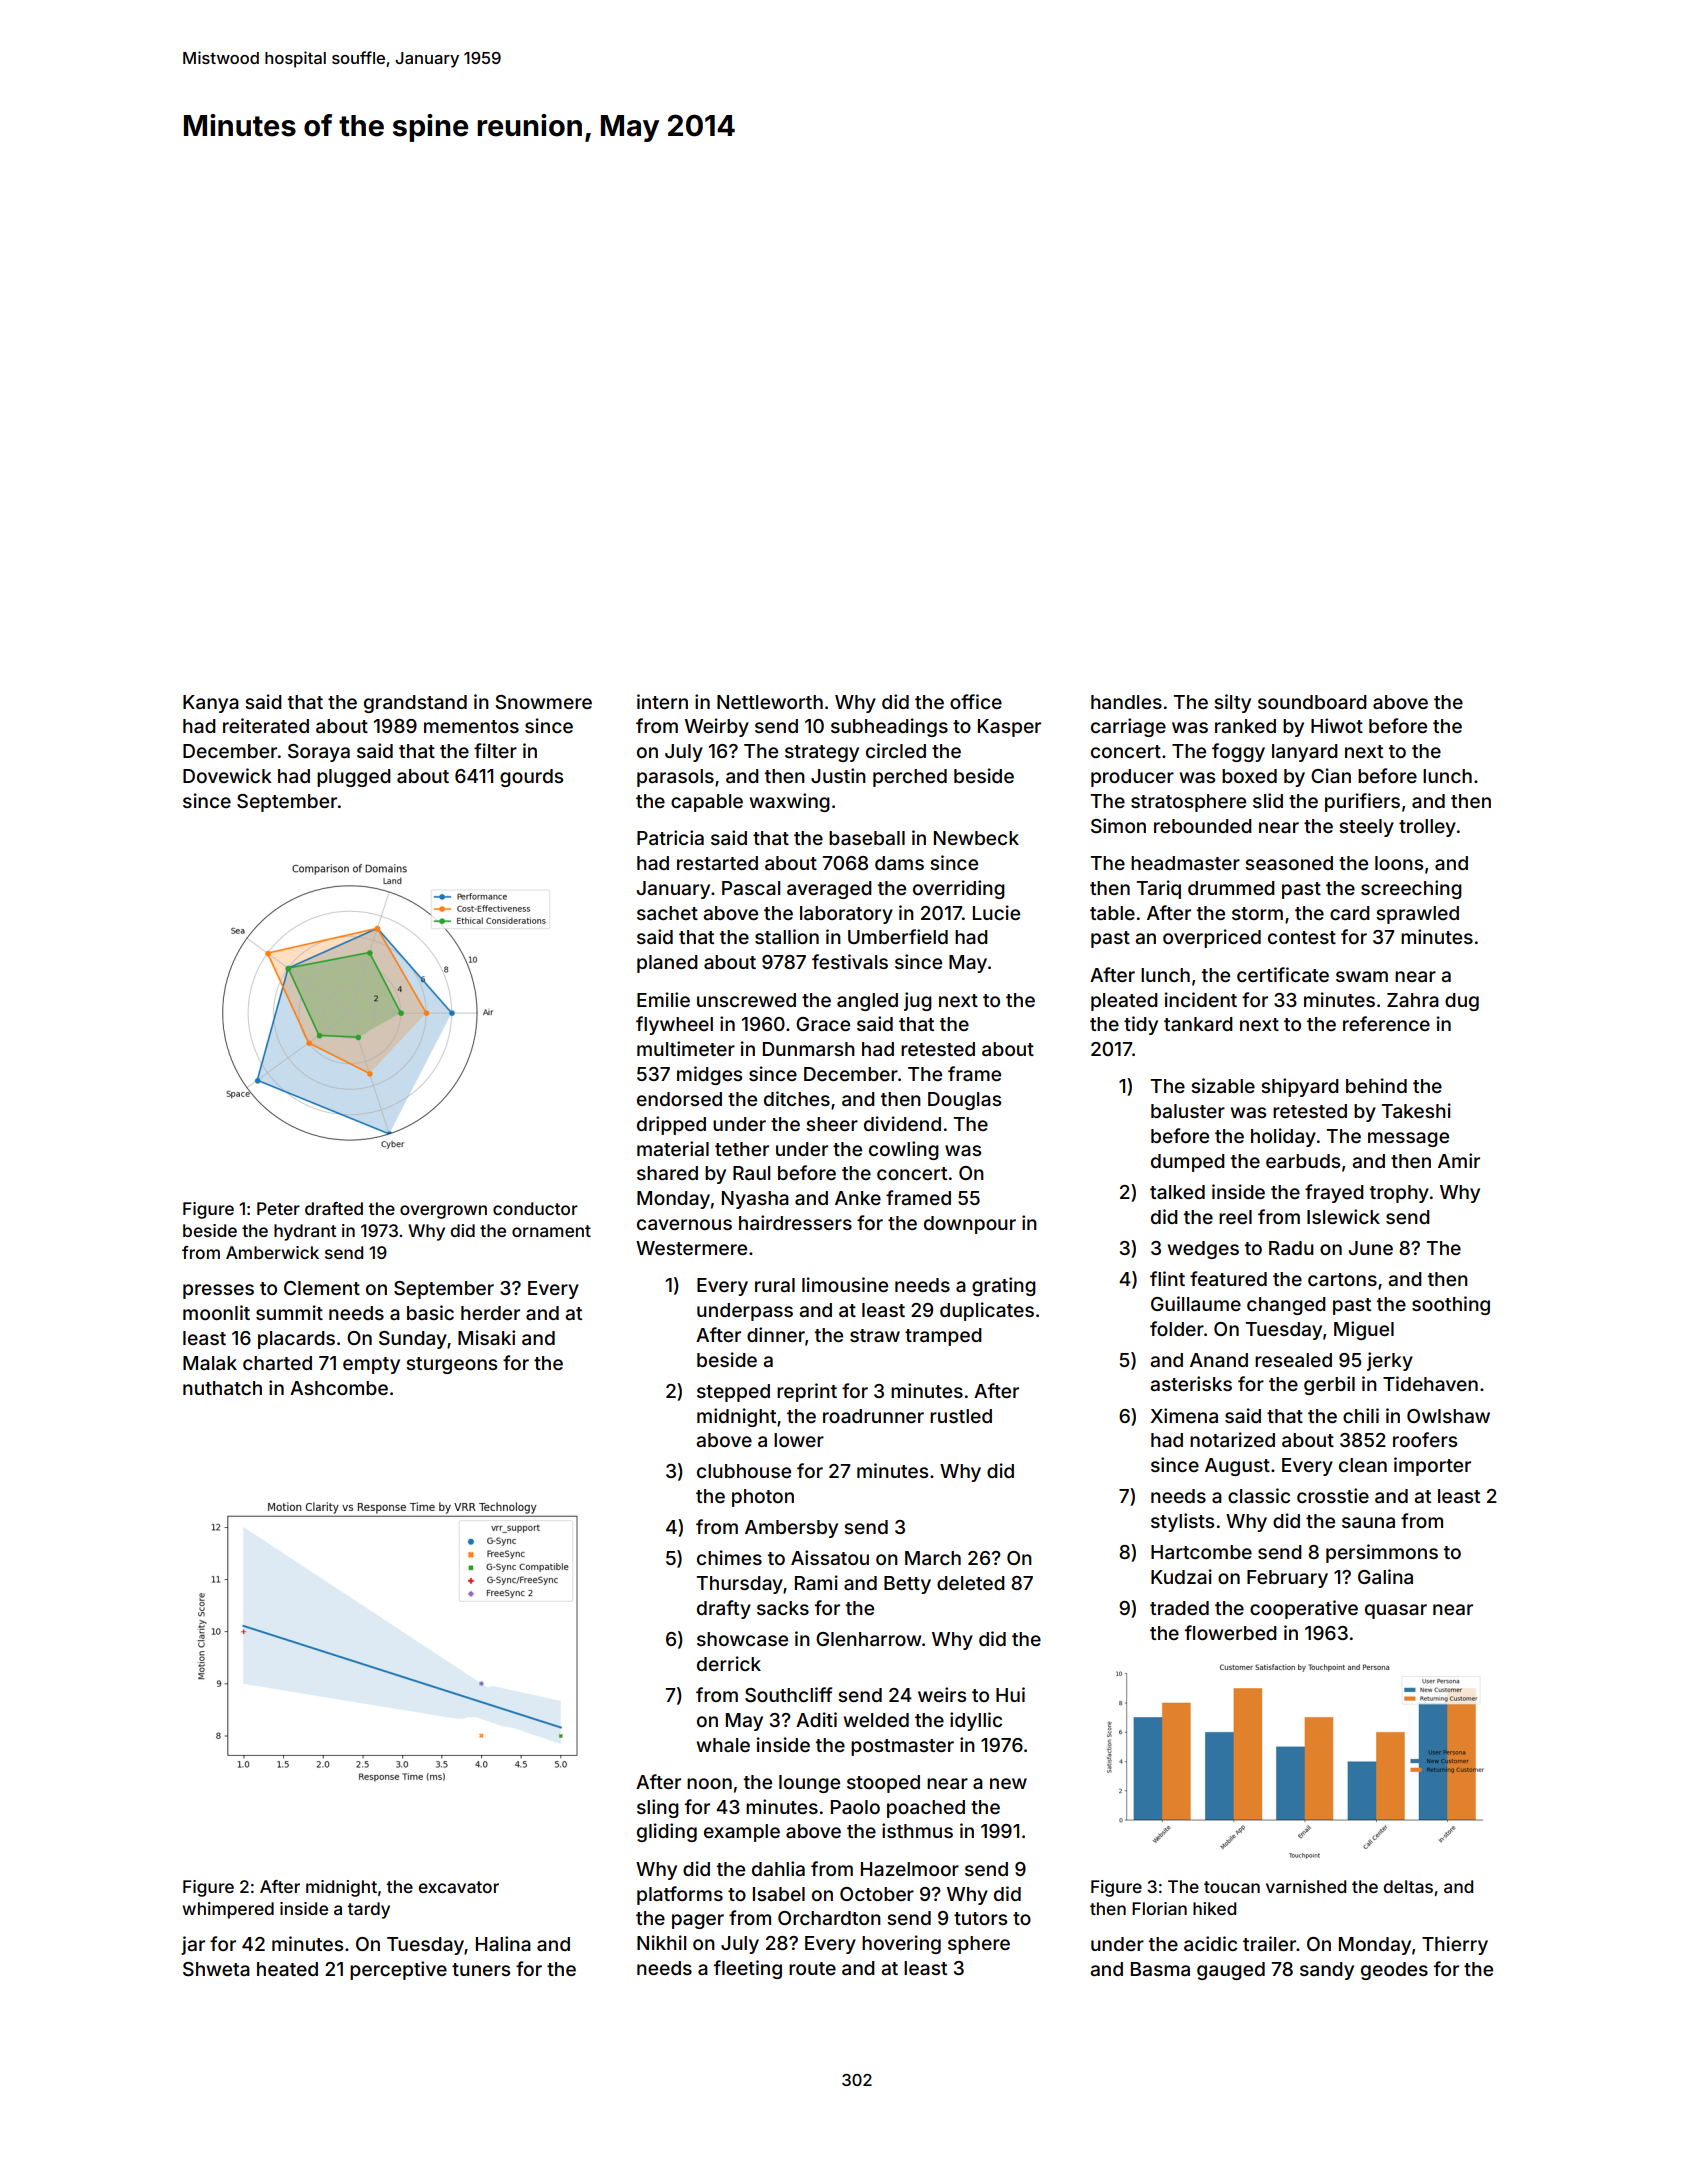 Image resolution: width=1683 pixels, height=2178 pixels. What do you see at coordinates (684, 1224) in the screenshot?
I see `cavernous` at bounding box center [684, 1224].
